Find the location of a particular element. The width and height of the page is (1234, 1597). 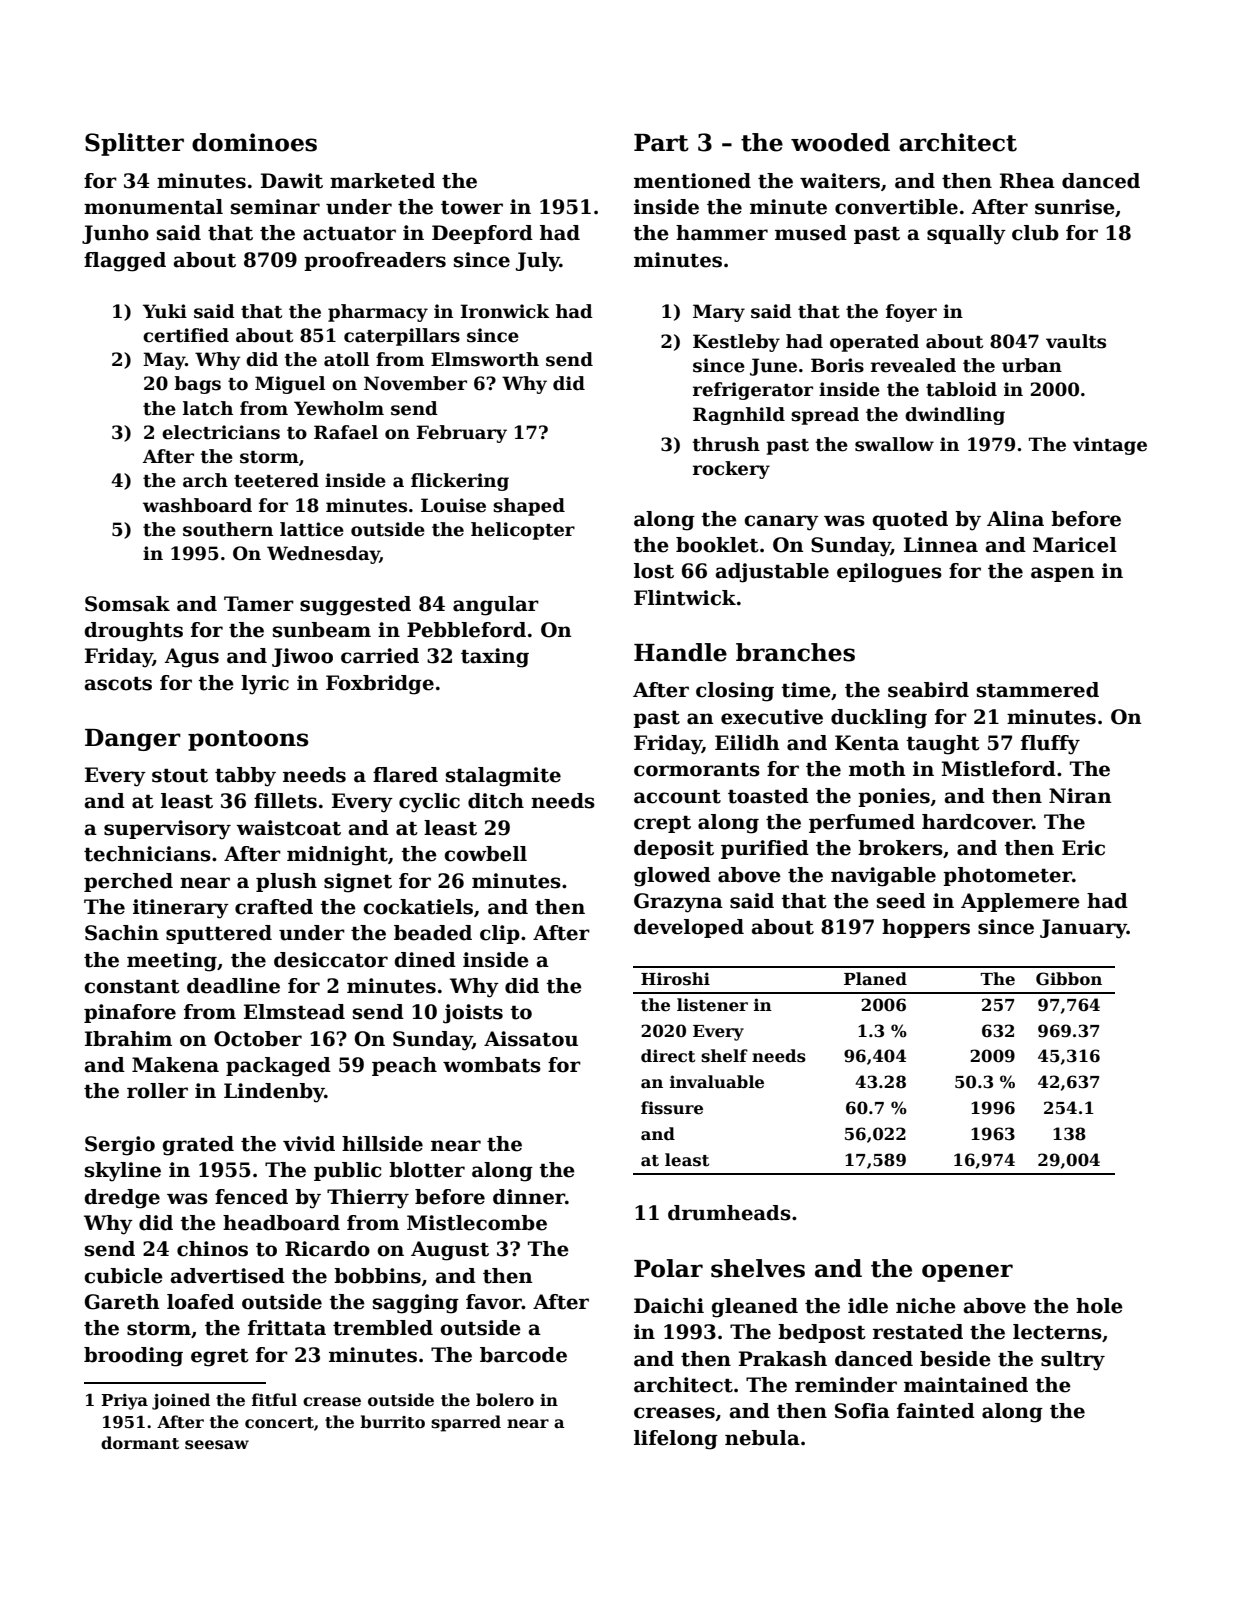

epilogues is located at coordinates (889, 573).
